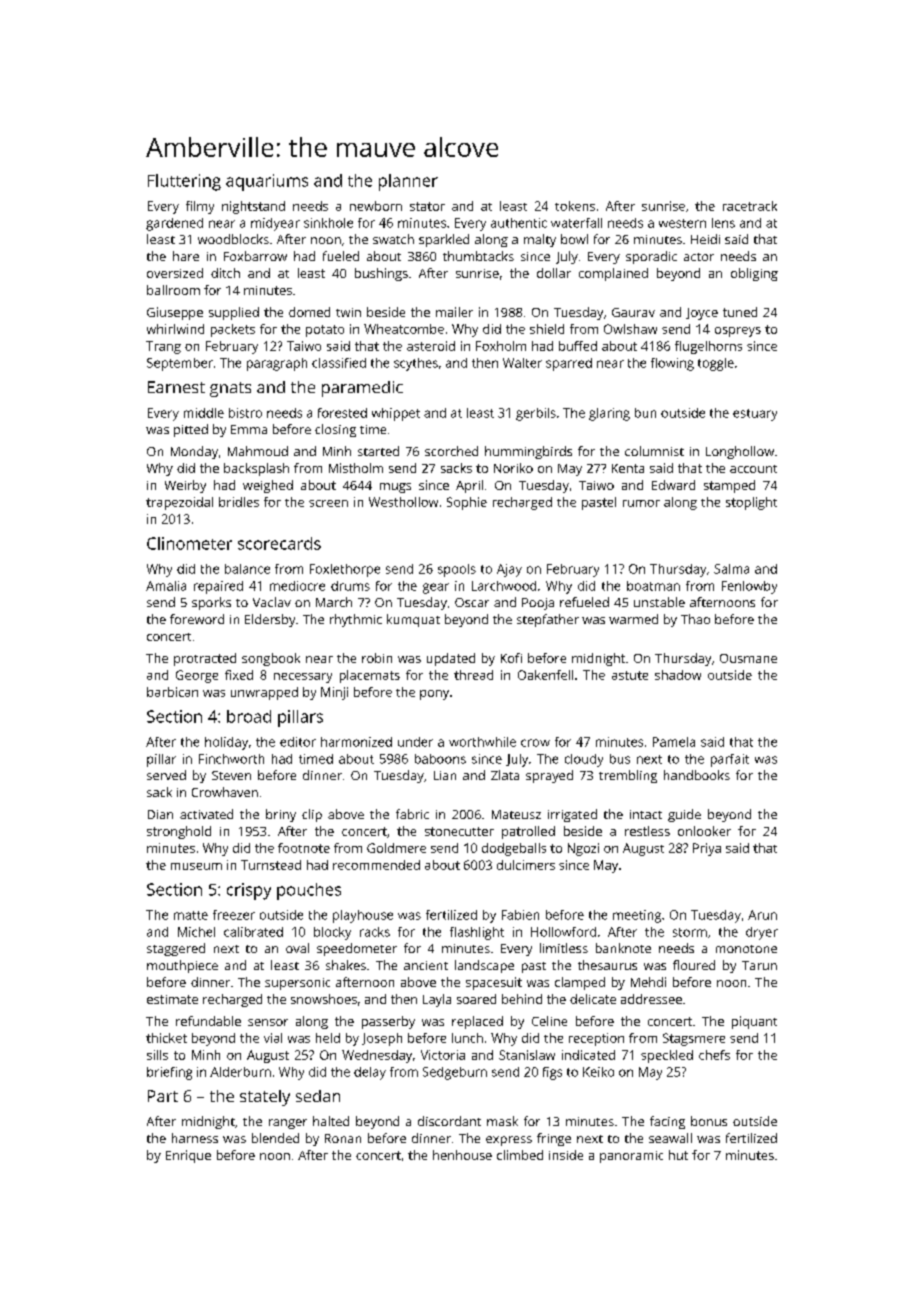 This page has height=1314, width=924. What do you see at coordinates (694, 965) in the page?
I see `floured` at bounding box center [694, 965].
